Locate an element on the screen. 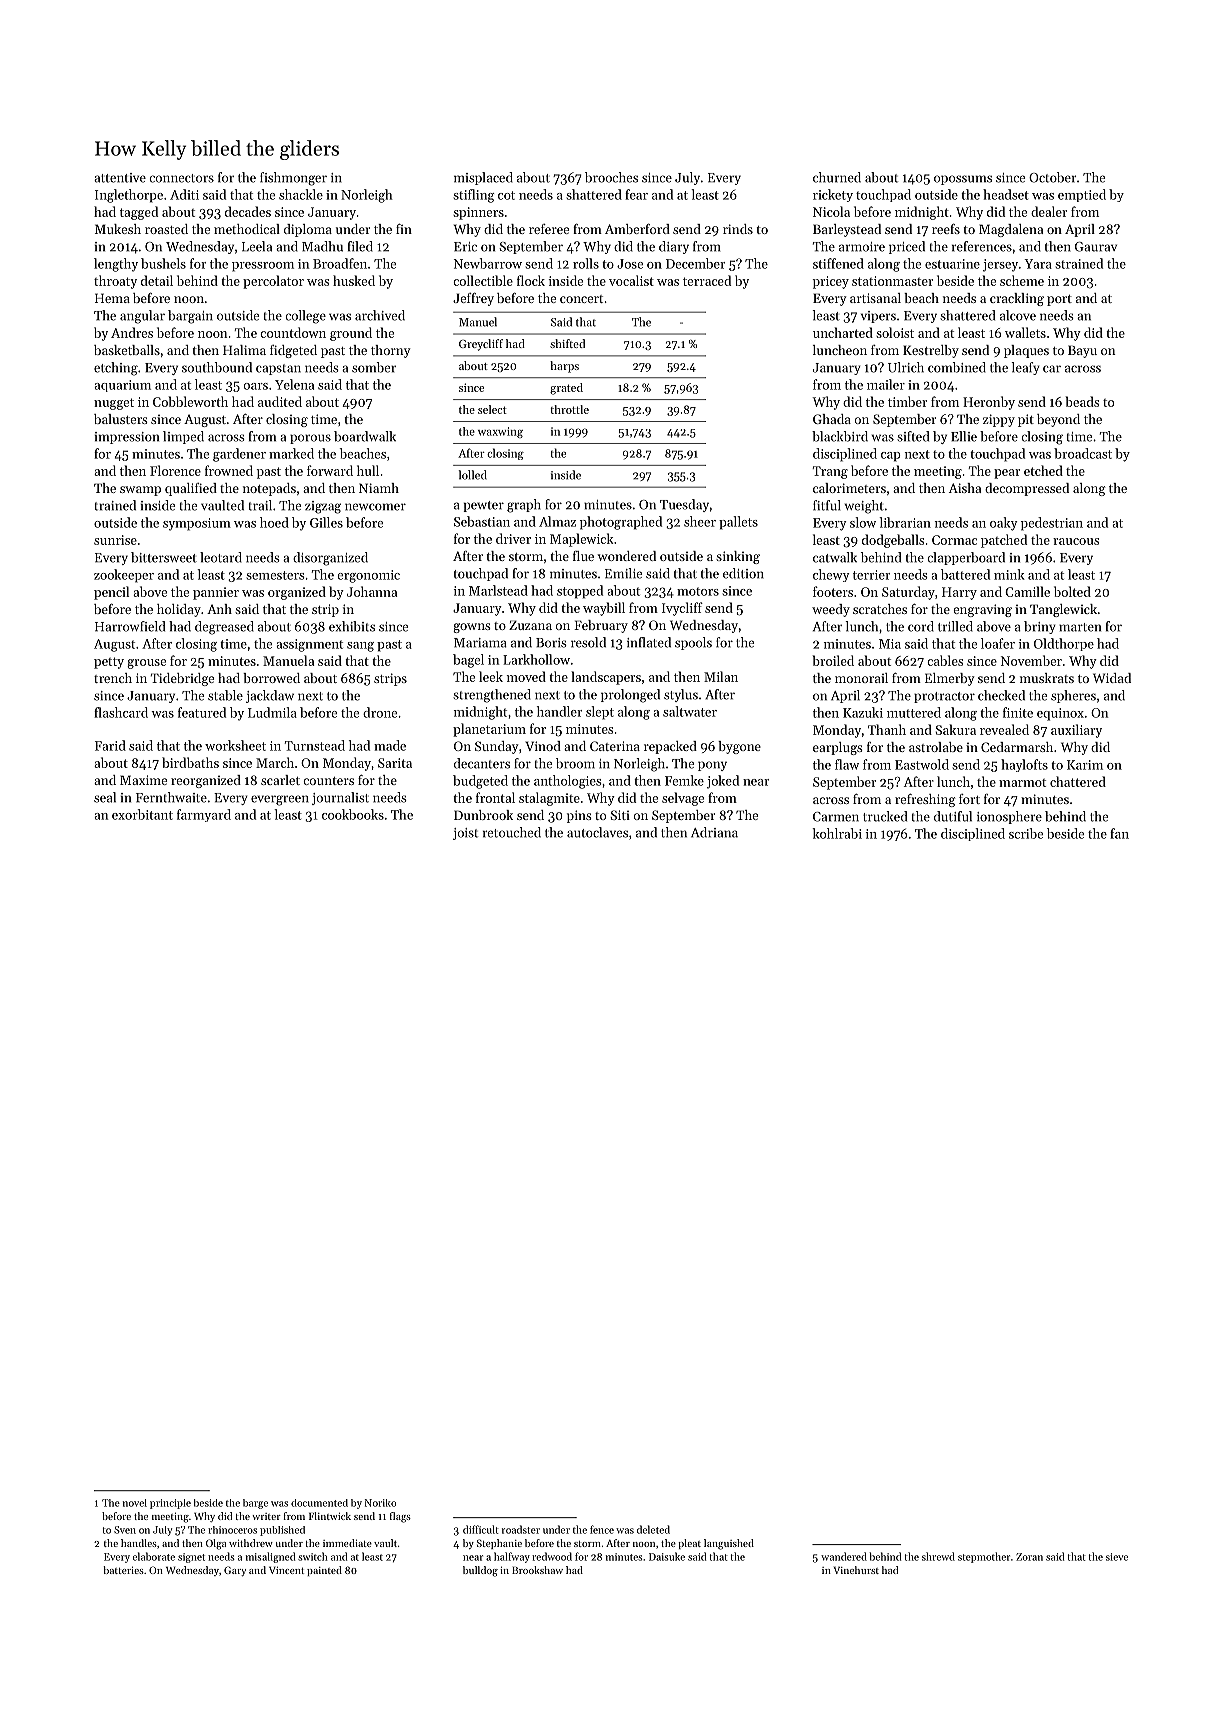 This screenshot has height=1734, width=1226. exorbitant is located at coordinates (142, 814).
